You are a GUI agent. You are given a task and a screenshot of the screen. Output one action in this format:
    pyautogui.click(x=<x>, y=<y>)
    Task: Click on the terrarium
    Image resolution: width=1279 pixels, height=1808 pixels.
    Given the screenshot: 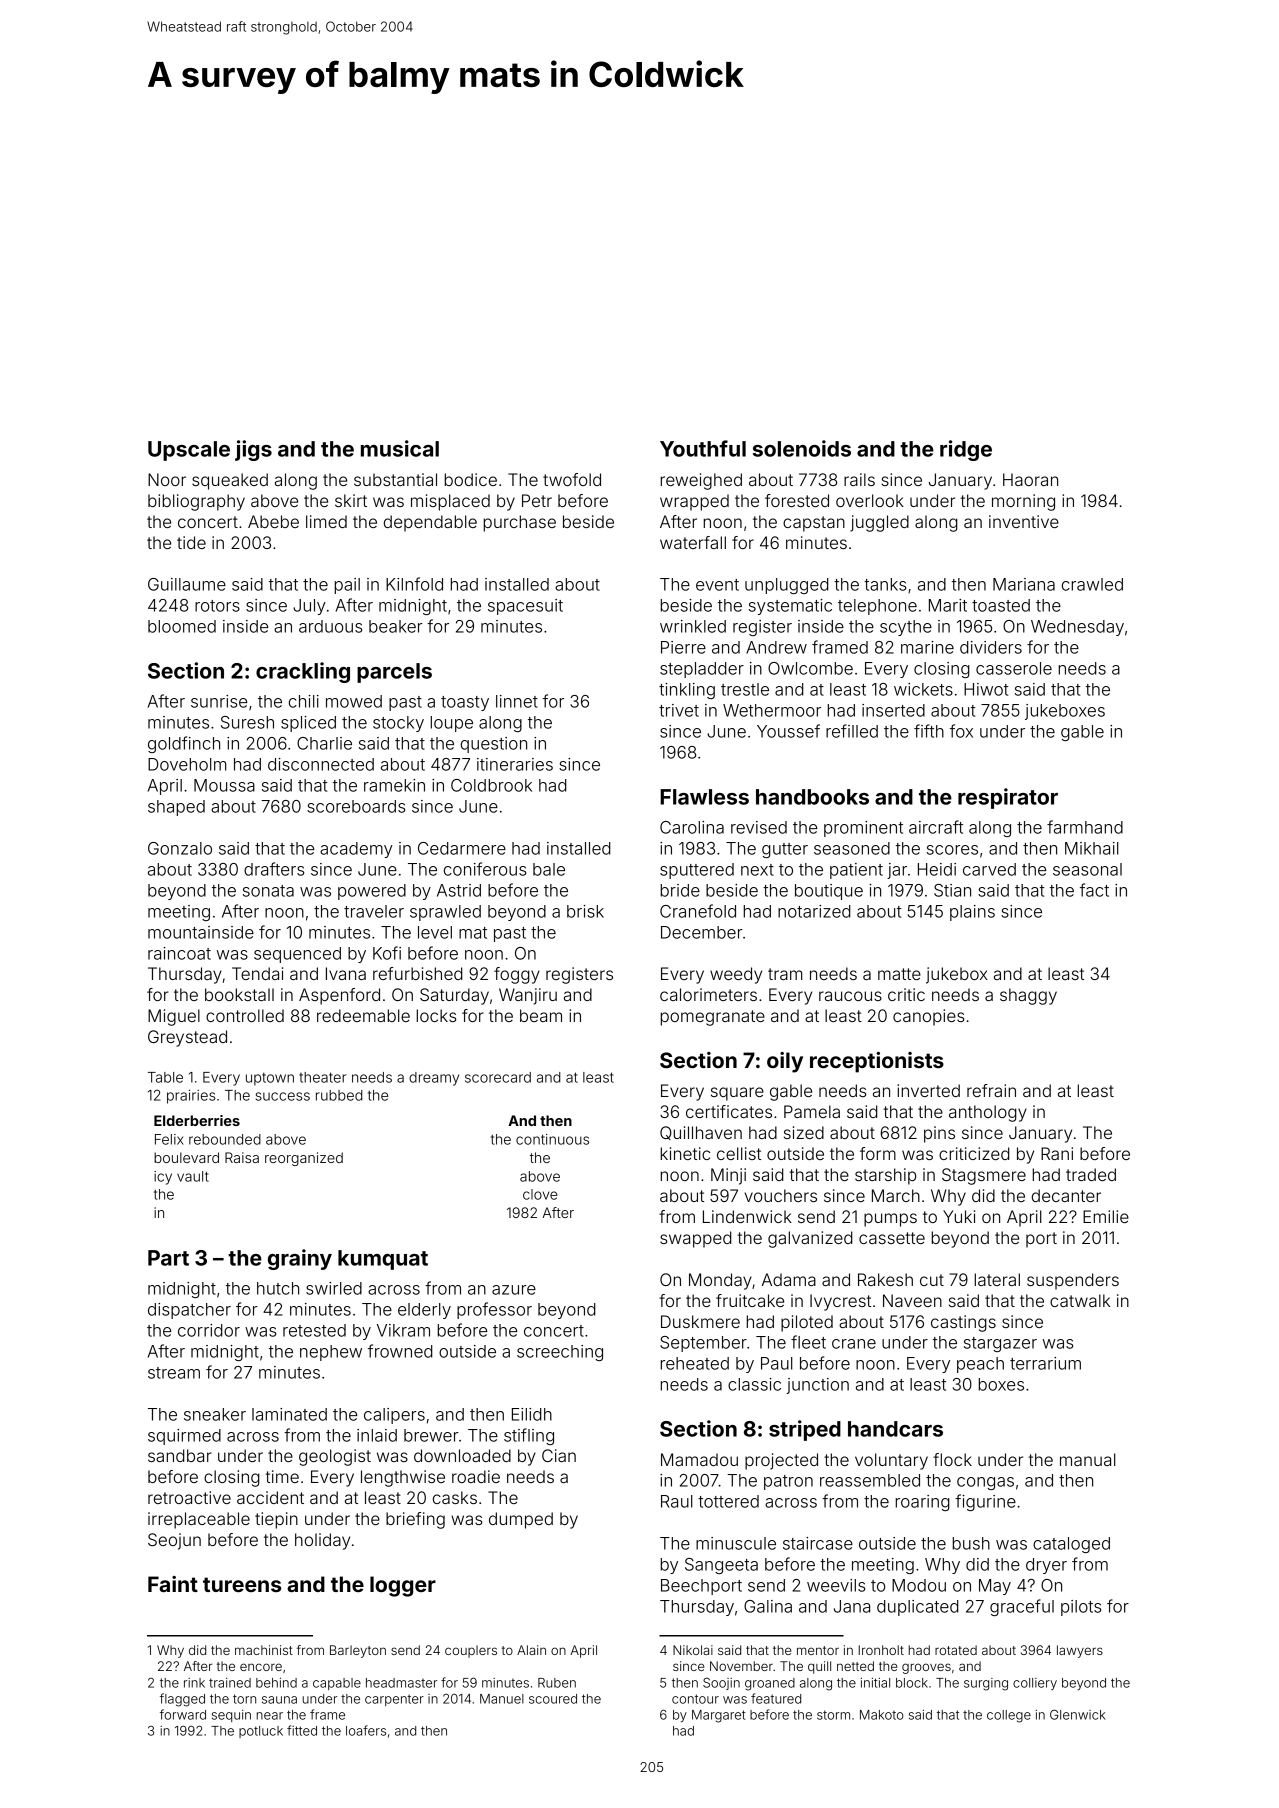 What is the action you would take?
    pyautogui.click(x=1045, y=1363)
